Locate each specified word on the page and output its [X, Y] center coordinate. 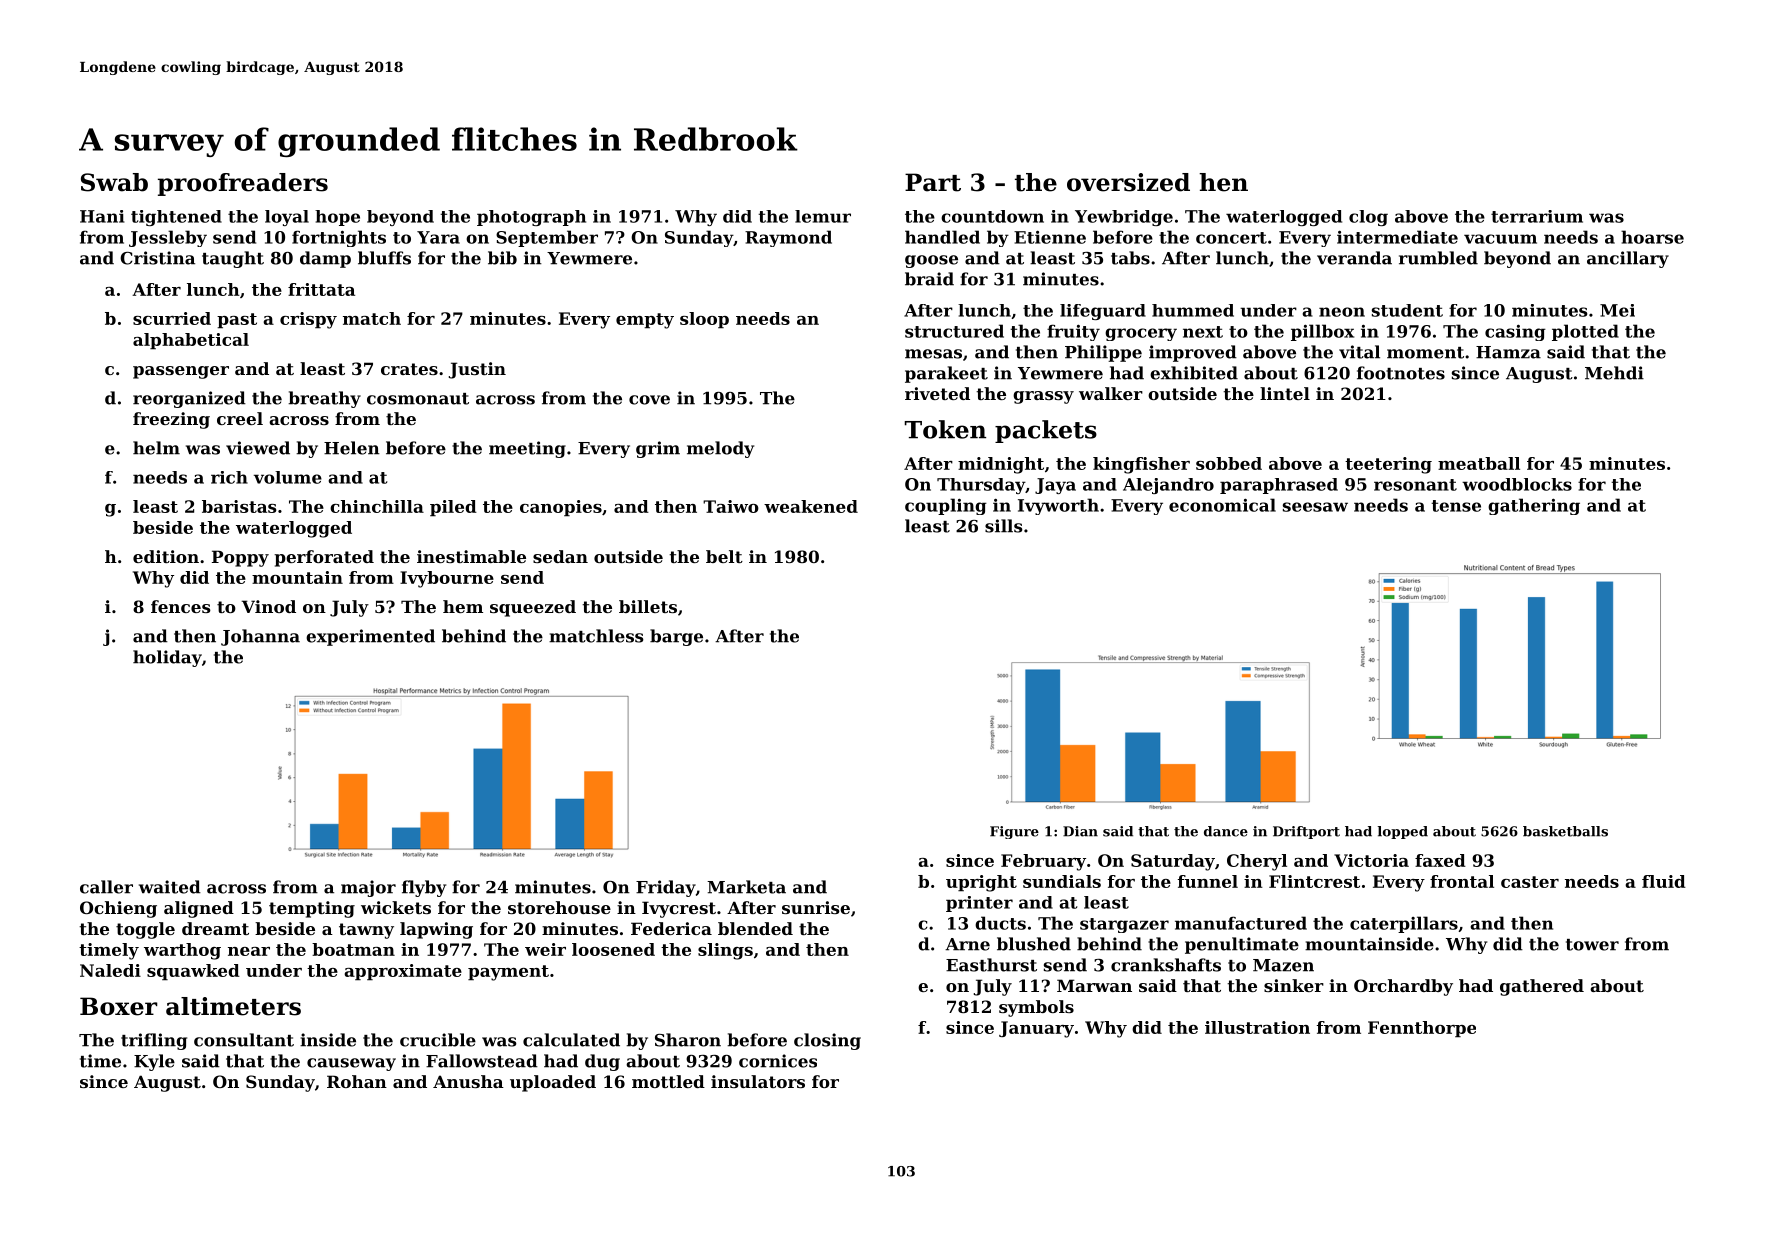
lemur [823, 216]
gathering [1534, 506]
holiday [167, 658]
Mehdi [1614, 373]
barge [676, 637]
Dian [1080, 831]
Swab [114, 182]
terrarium [1537, 216]
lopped [1403, 832]
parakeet [946, 374]
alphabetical [191, 341]
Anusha [468, 1081]
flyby [424, 888]
